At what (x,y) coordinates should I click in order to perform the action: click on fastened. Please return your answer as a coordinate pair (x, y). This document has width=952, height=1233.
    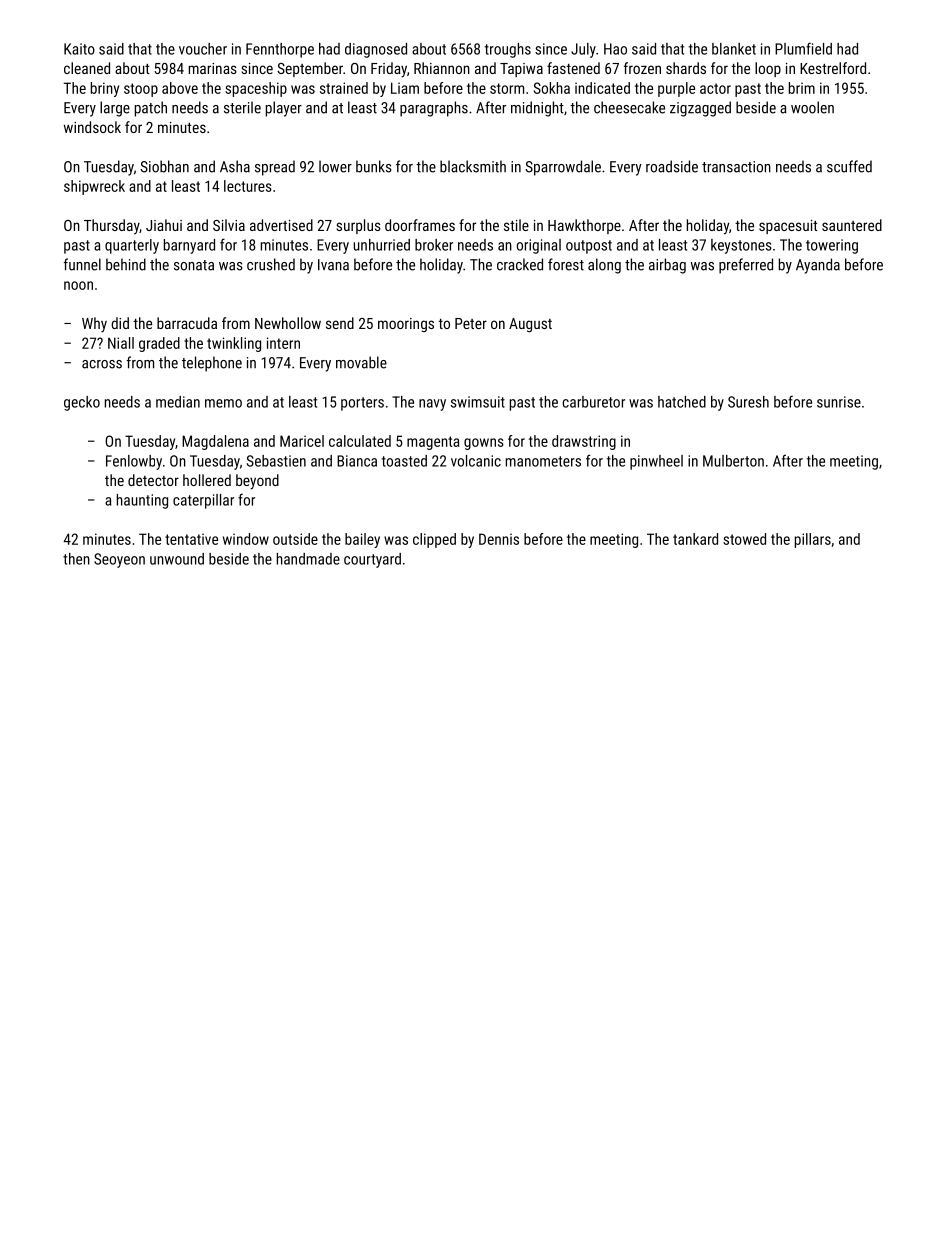
    Looking at the image, I should click on (573, 68).
